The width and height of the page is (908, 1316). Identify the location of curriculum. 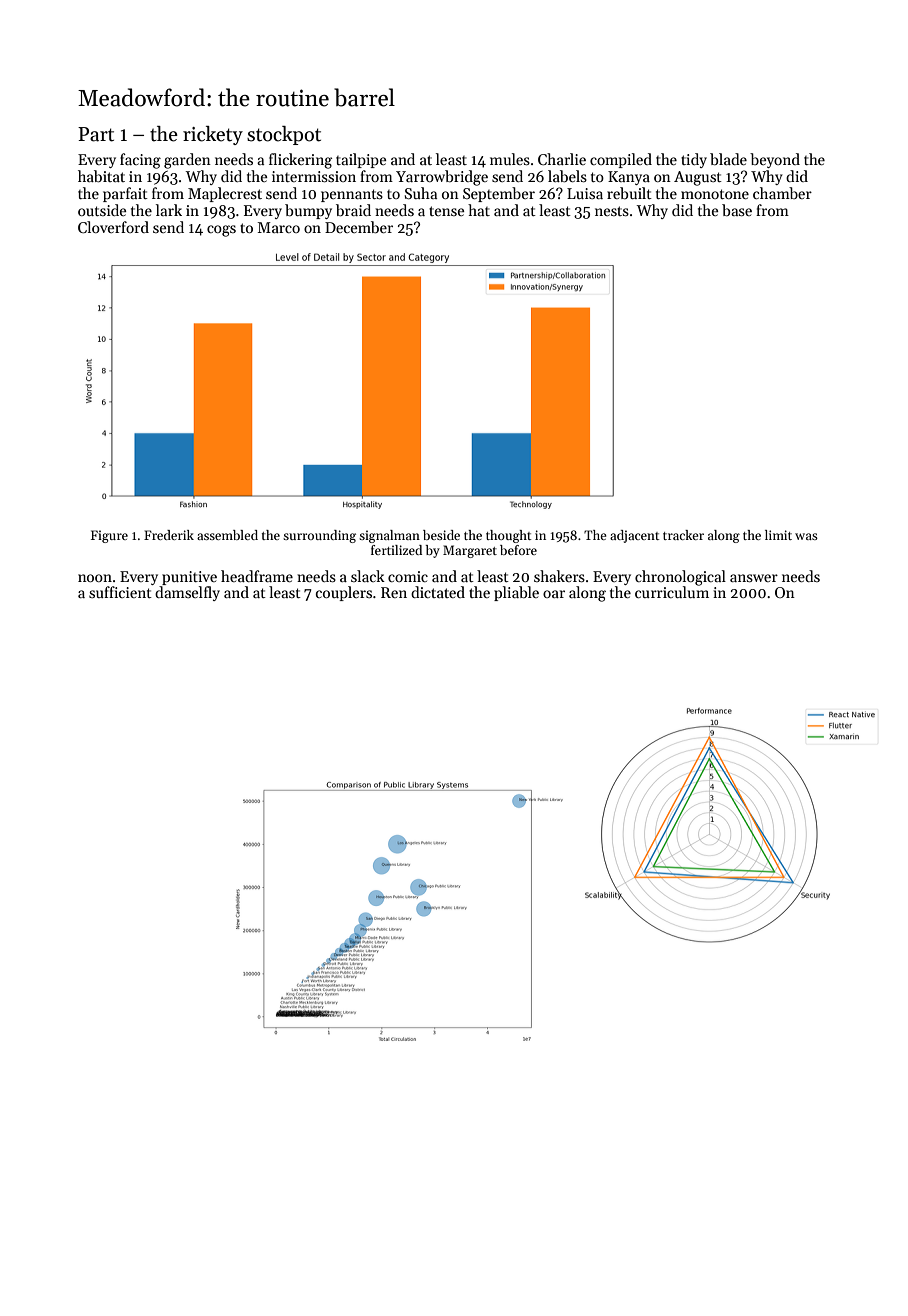
(672, 592).
